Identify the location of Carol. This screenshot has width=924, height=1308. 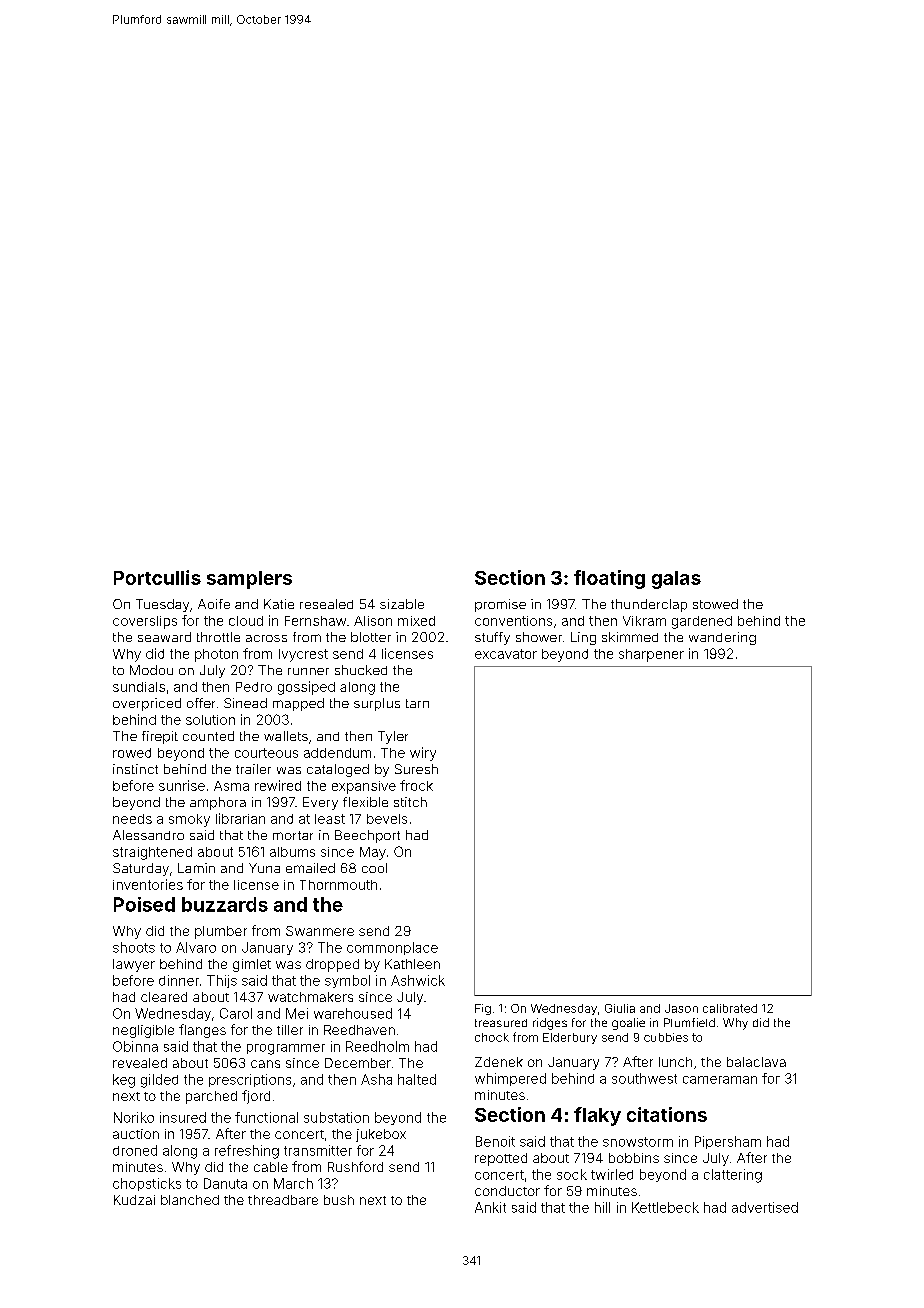
(236, 1013).
